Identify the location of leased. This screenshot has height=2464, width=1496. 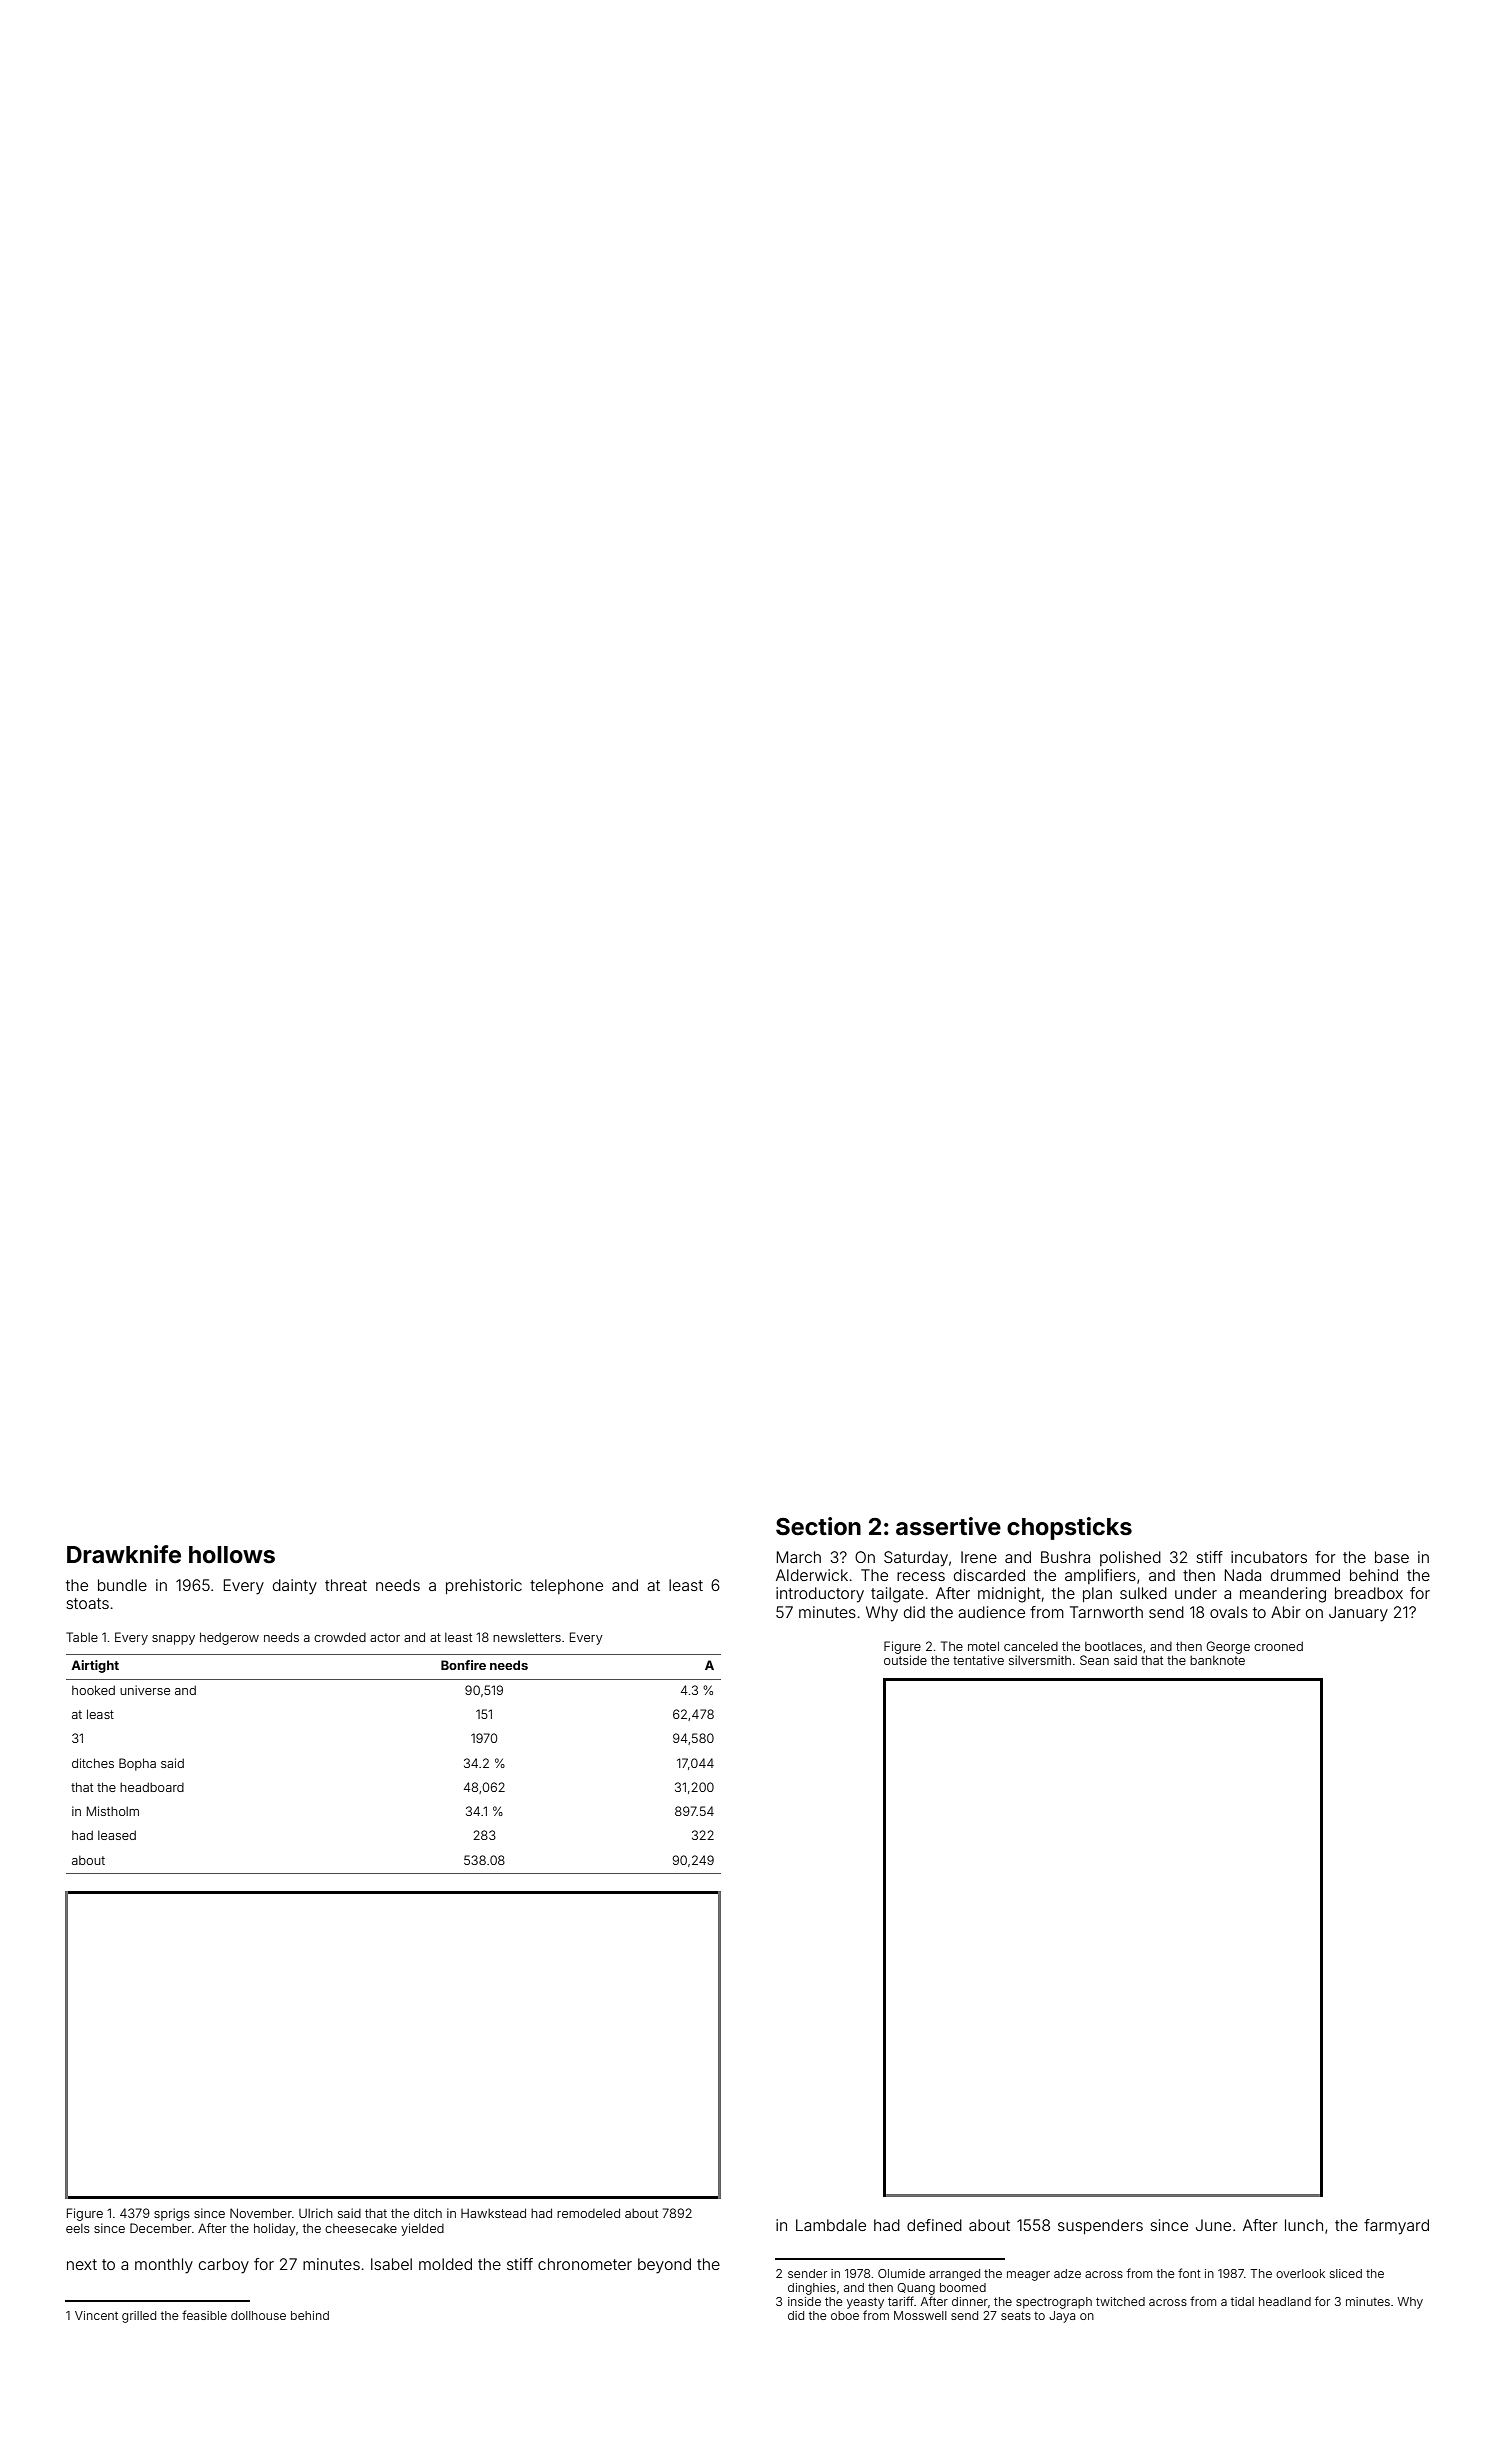
(117, 1835).
